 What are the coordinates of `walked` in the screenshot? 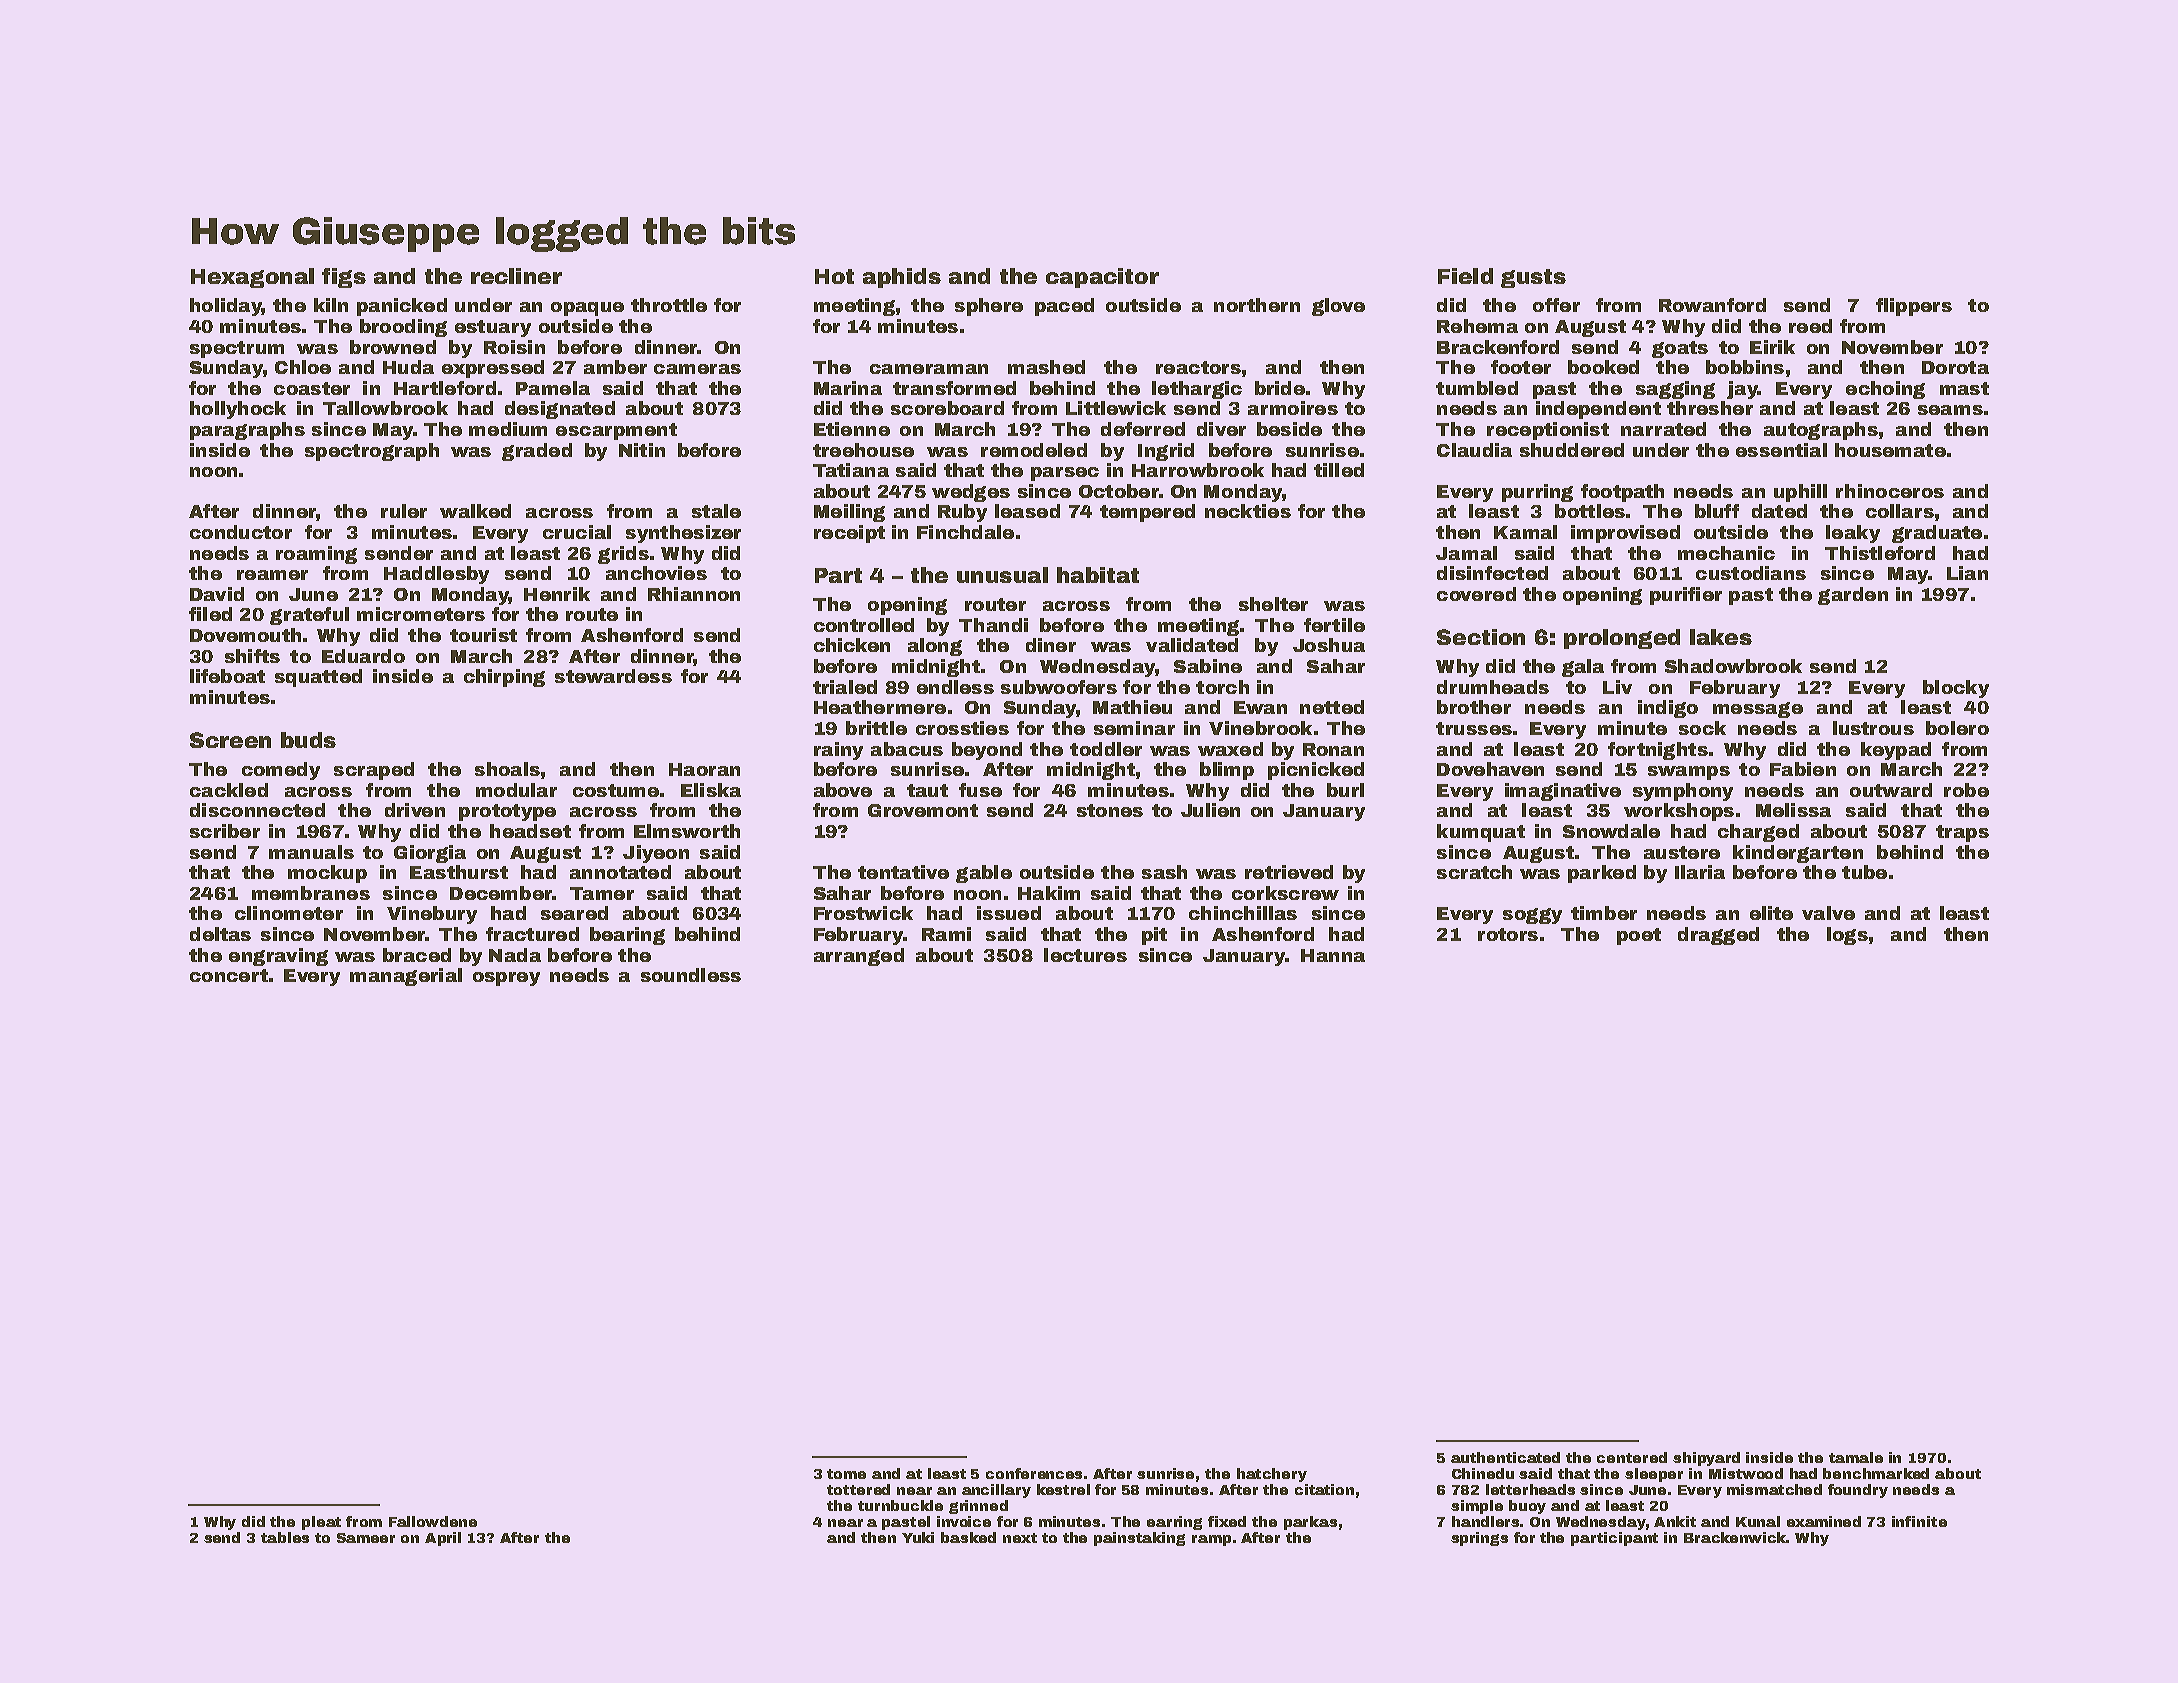 It's located at (475, 511).
